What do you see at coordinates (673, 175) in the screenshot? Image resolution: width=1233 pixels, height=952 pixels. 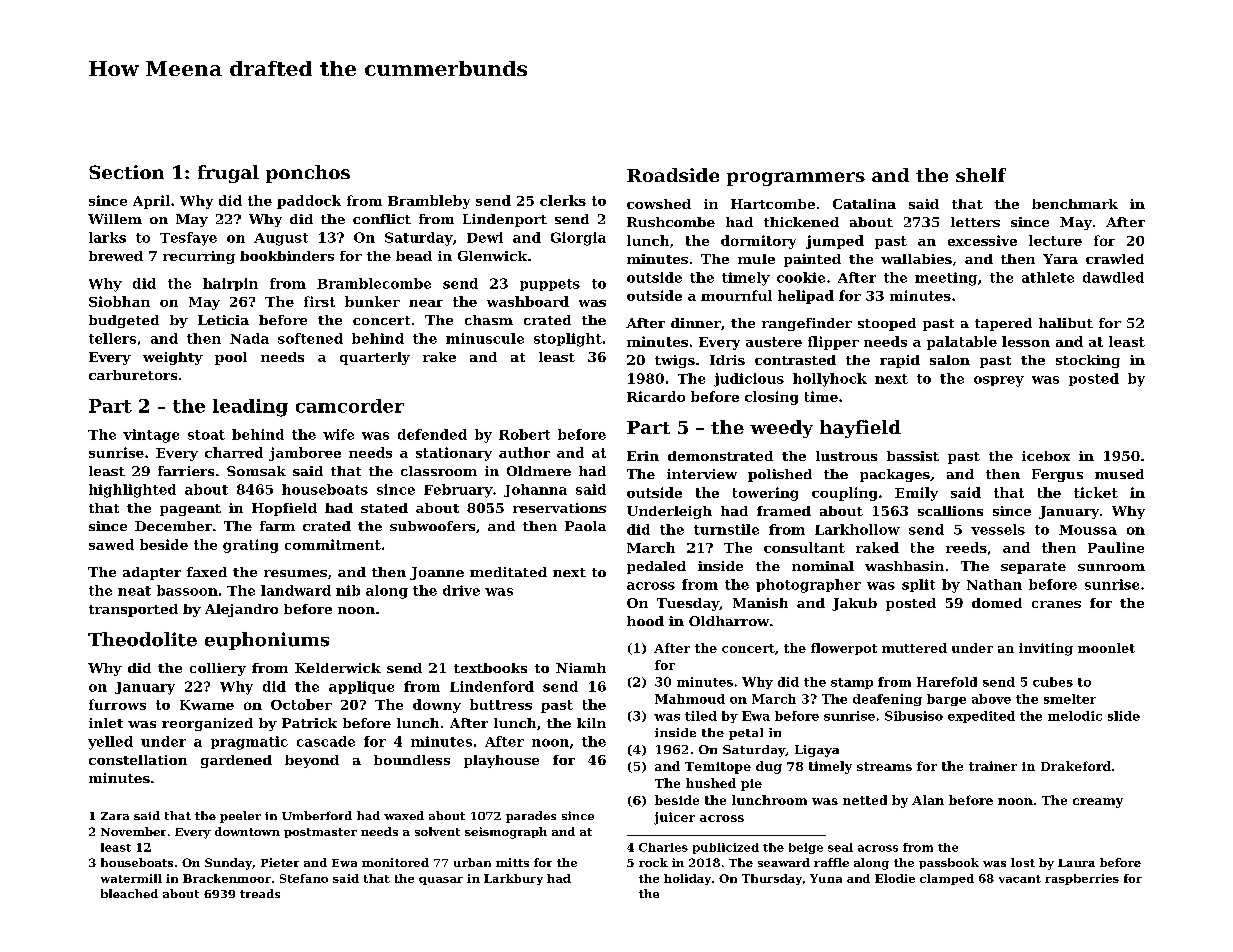 I see `Roadside` at bounding box center [673, 175].
